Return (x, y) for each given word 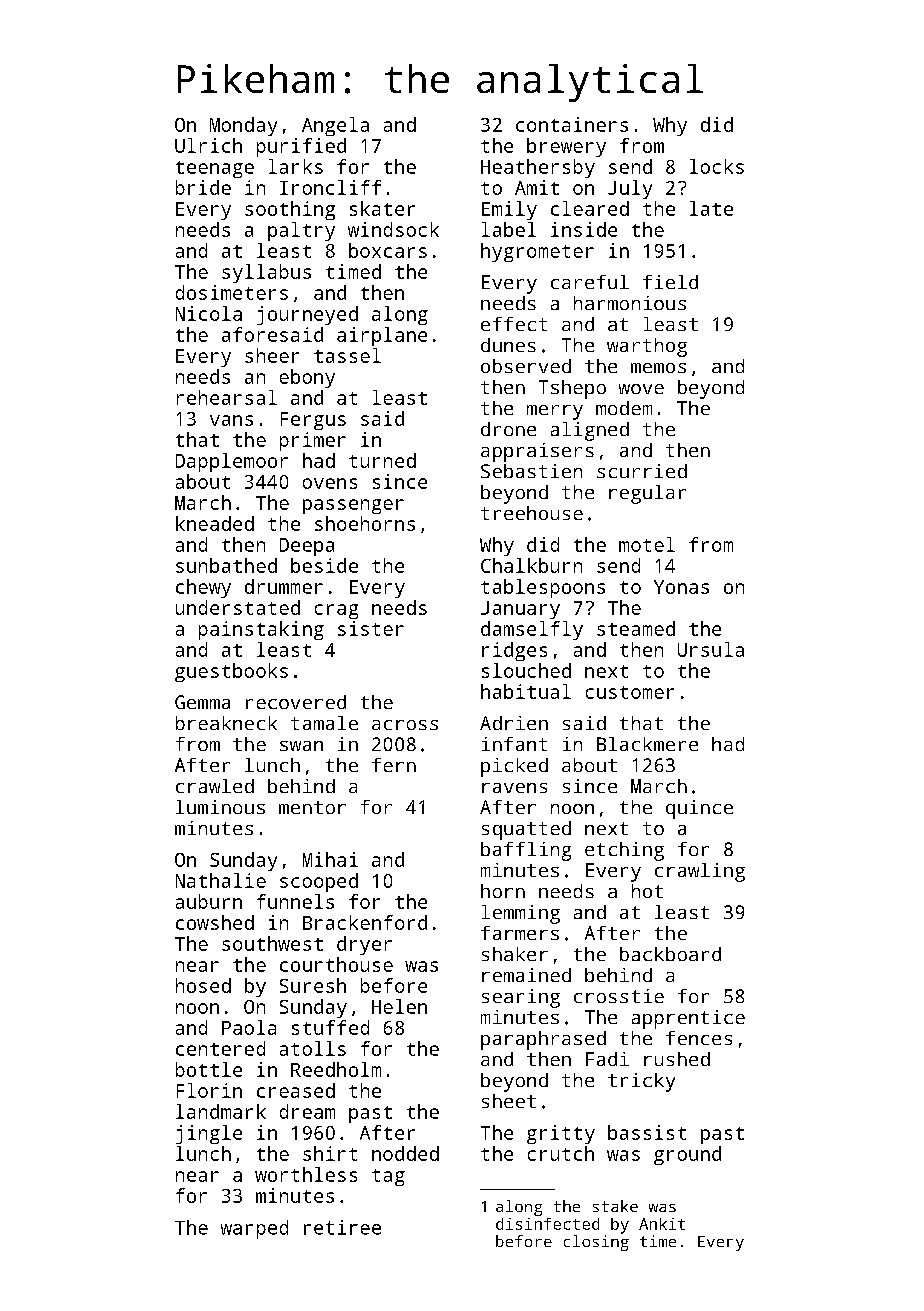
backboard (670, 954)
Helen (399, 1006)
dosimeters (232, 292)
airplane (382, 336)
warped (254, 1229)
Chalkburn (531, 565)
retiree (342, 1227)
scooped (319, 882)
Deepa (307, 547)
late (711, 208)
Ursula (711, 649)
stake (615, 1206)
